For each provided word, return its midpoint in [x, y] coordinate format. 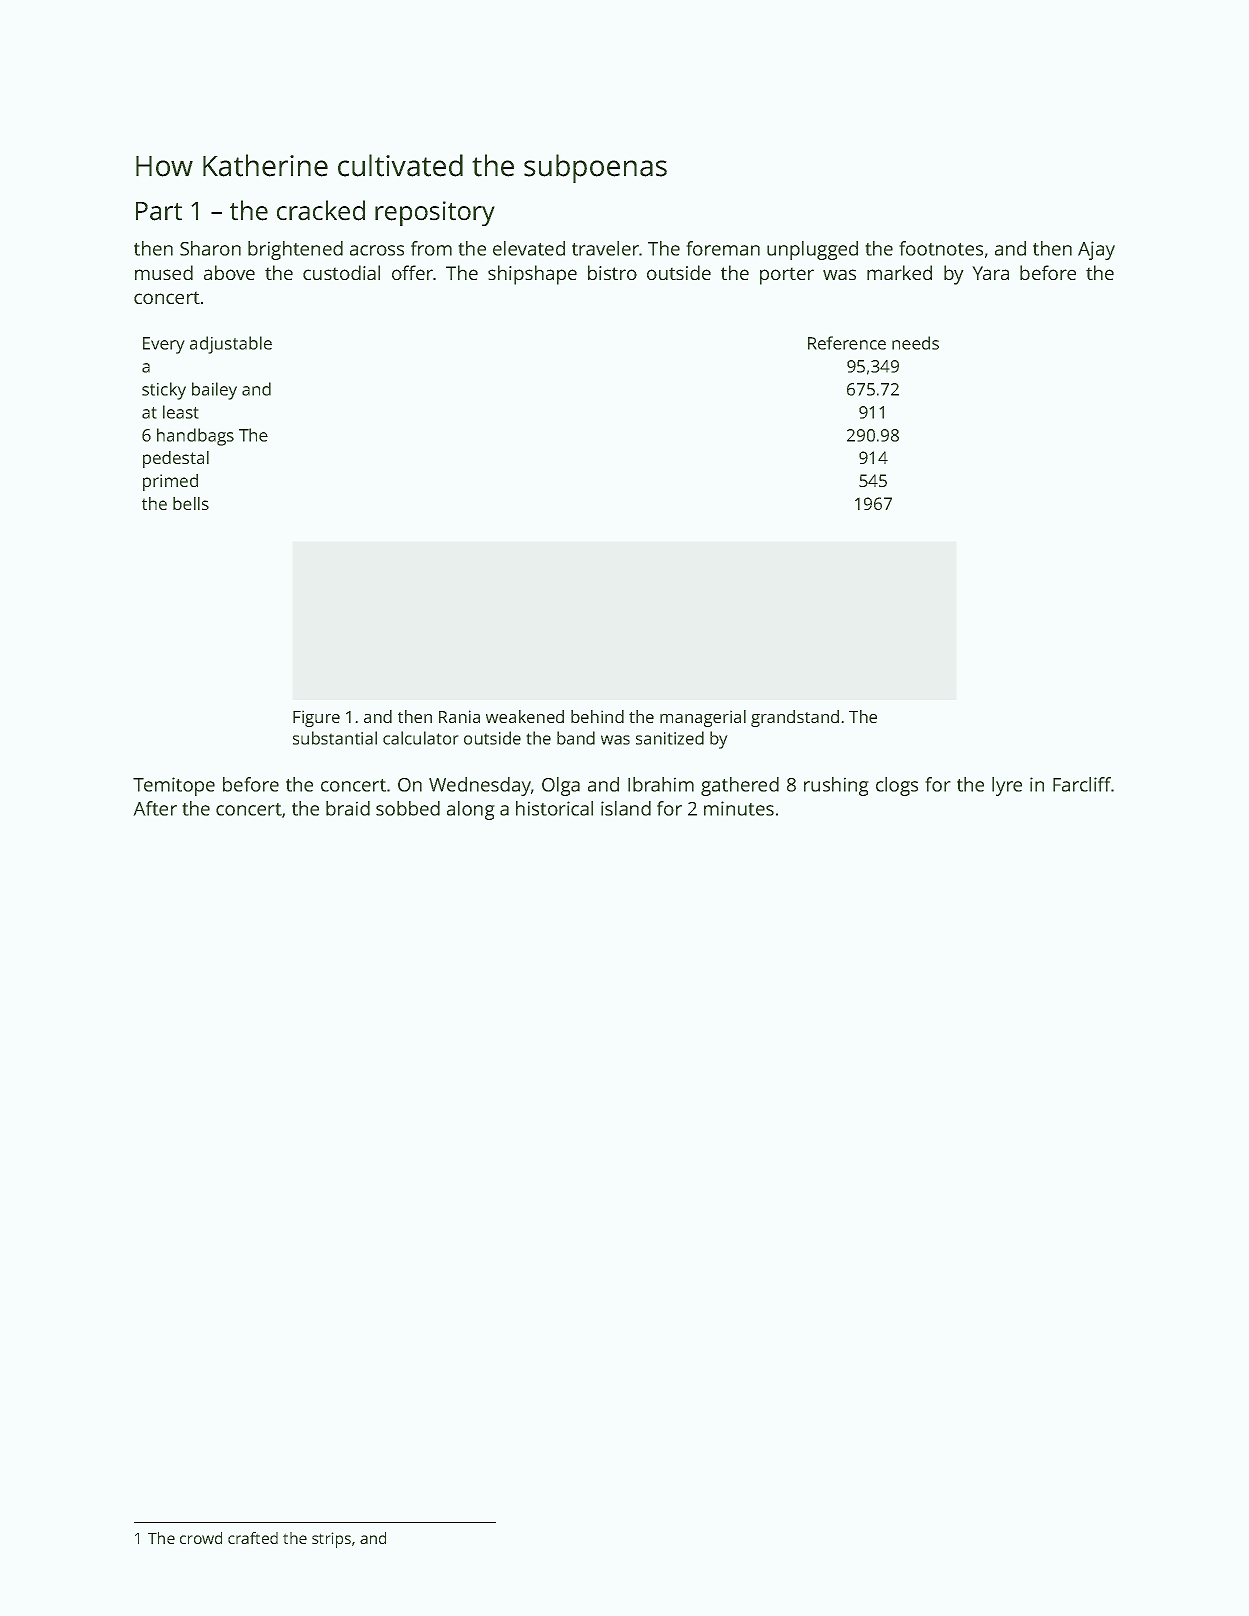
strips [331, 1540]
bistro [612, 272]
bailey [214, 391]
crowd [201, 1538]
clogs [897, 786]
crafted [253, 1538]
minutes [739, 808]
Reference [847, 343]
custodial [341, 272]
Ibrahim [661, 784]
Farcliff [1082, 784]
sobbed [408, 808]
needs [915, 343]
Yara [990, 273]
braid [348, 808]
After [155, 808]
